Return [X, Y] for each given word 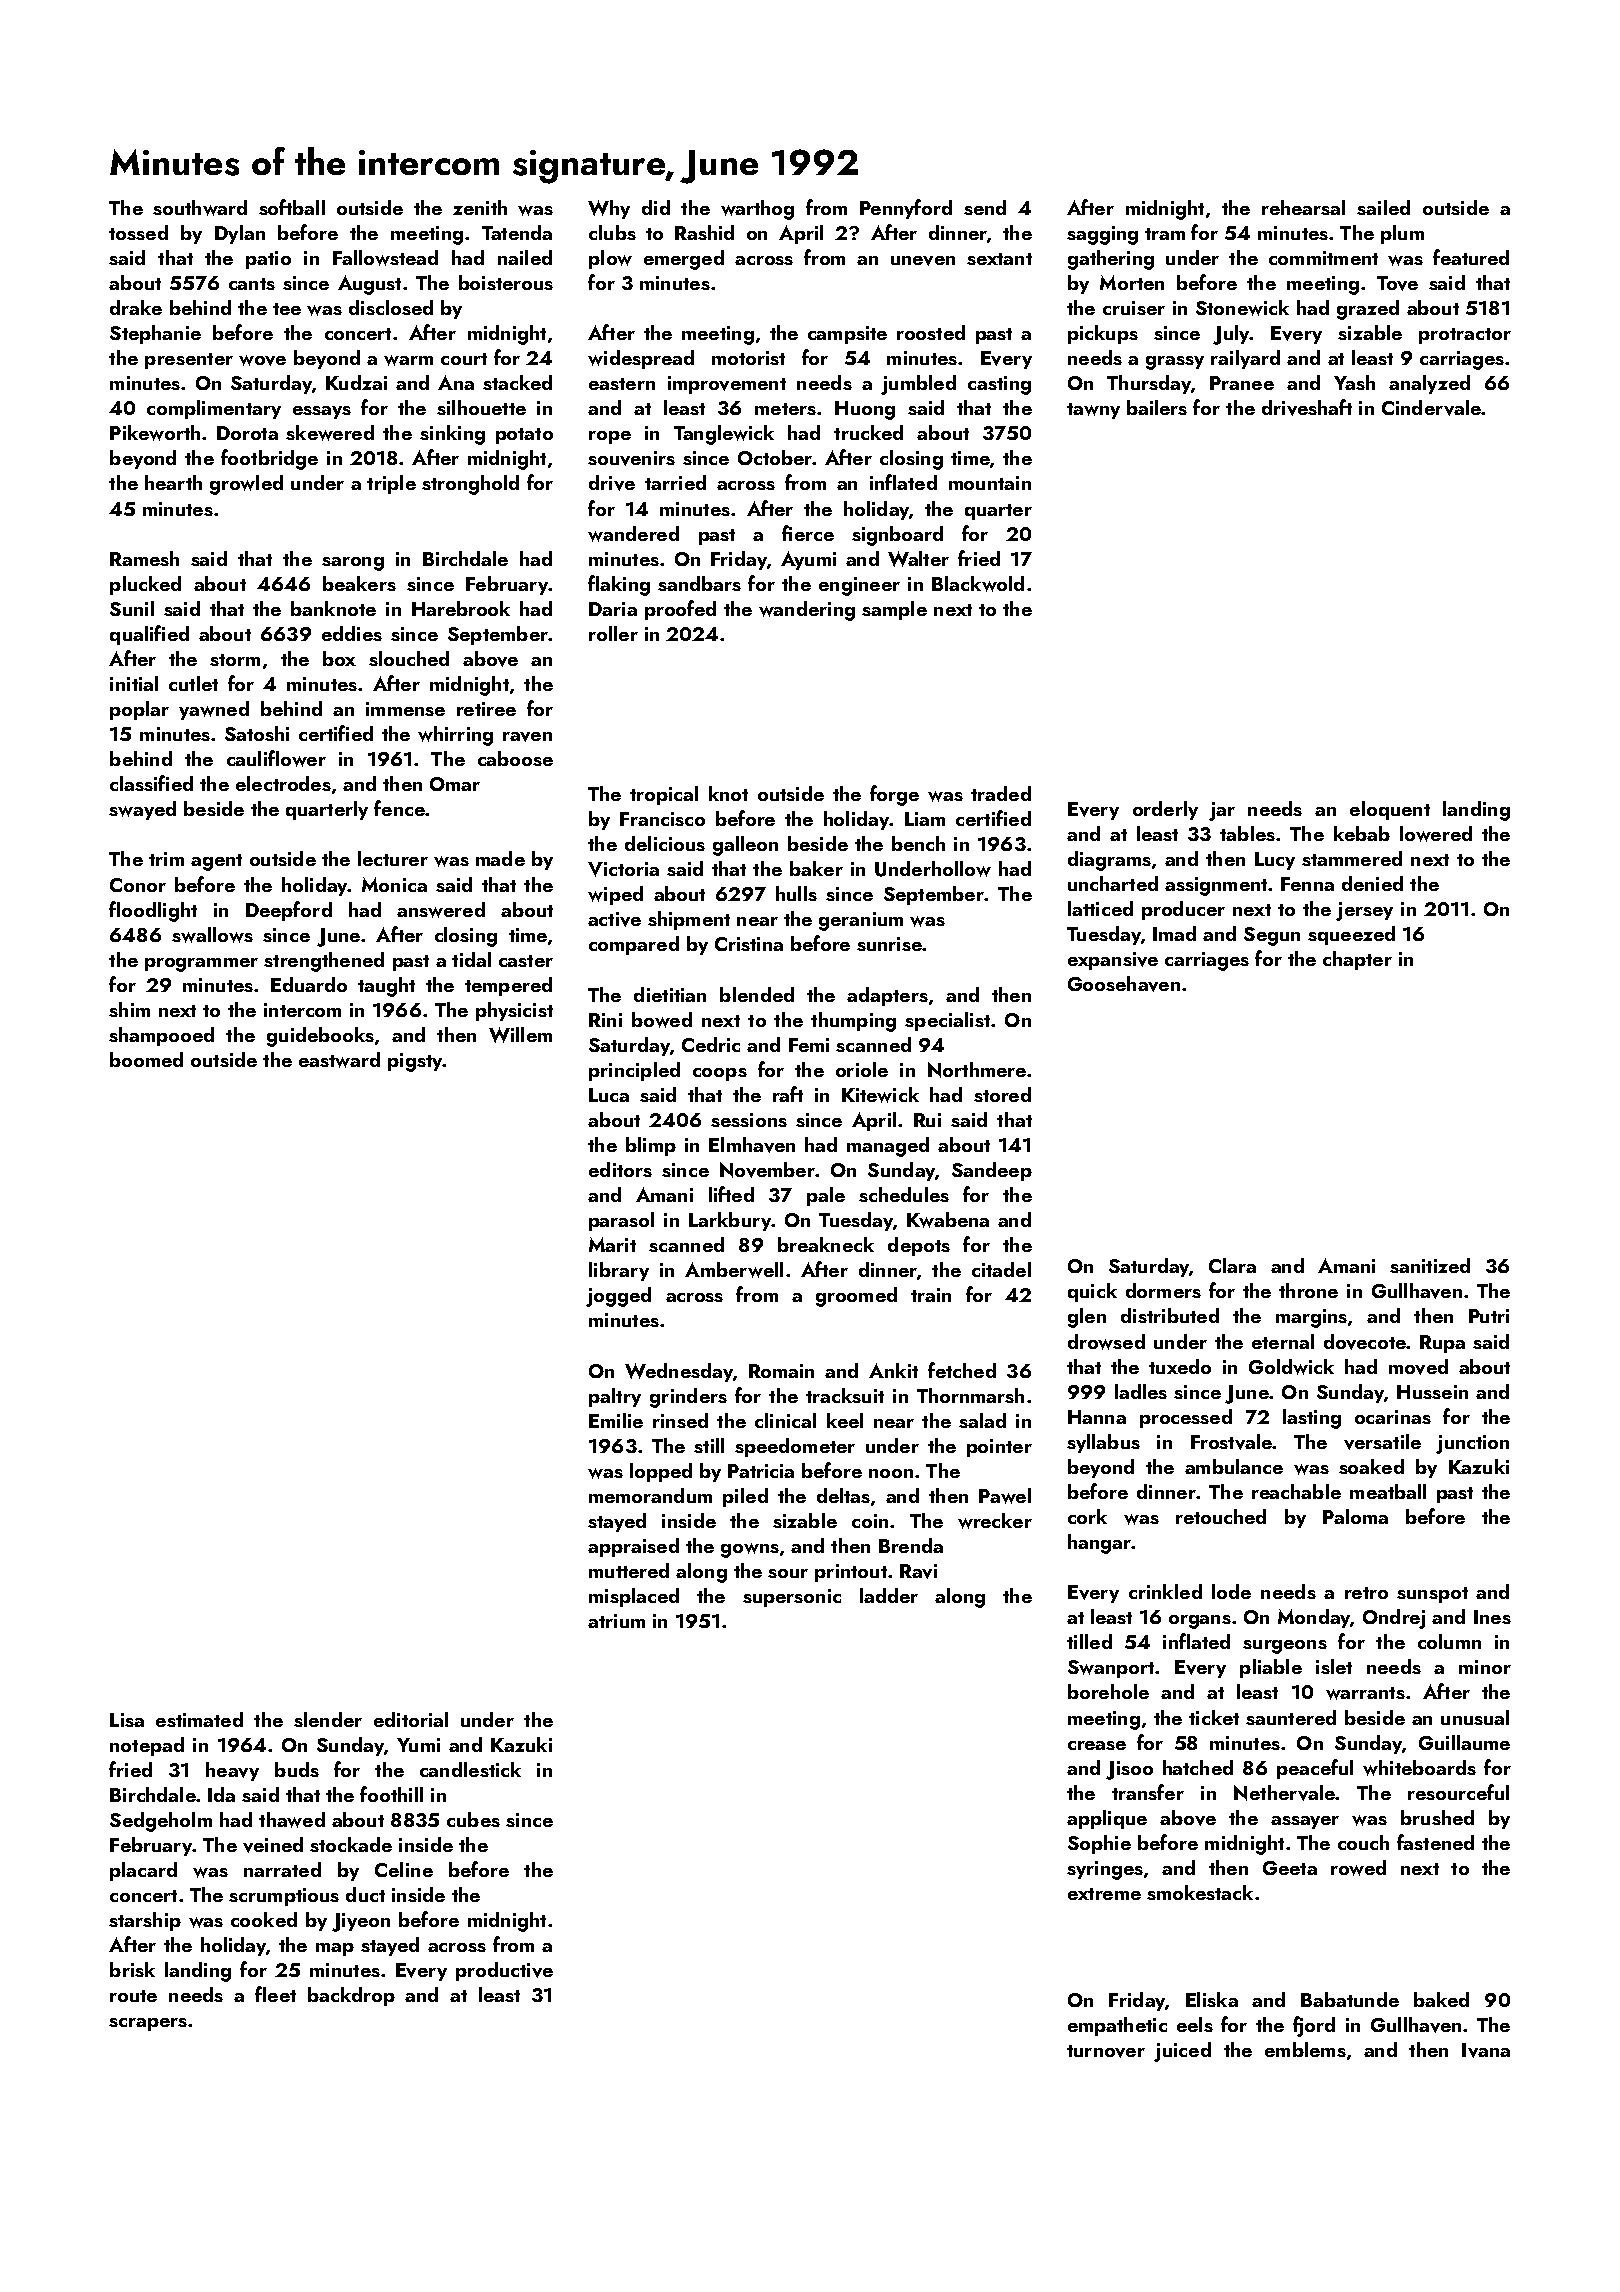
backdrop [351, 1996]
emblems [1305, 2049]
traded [1001, 793]
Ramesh [144, 558]
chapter [1357, 960]
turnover [1106, 2051]
